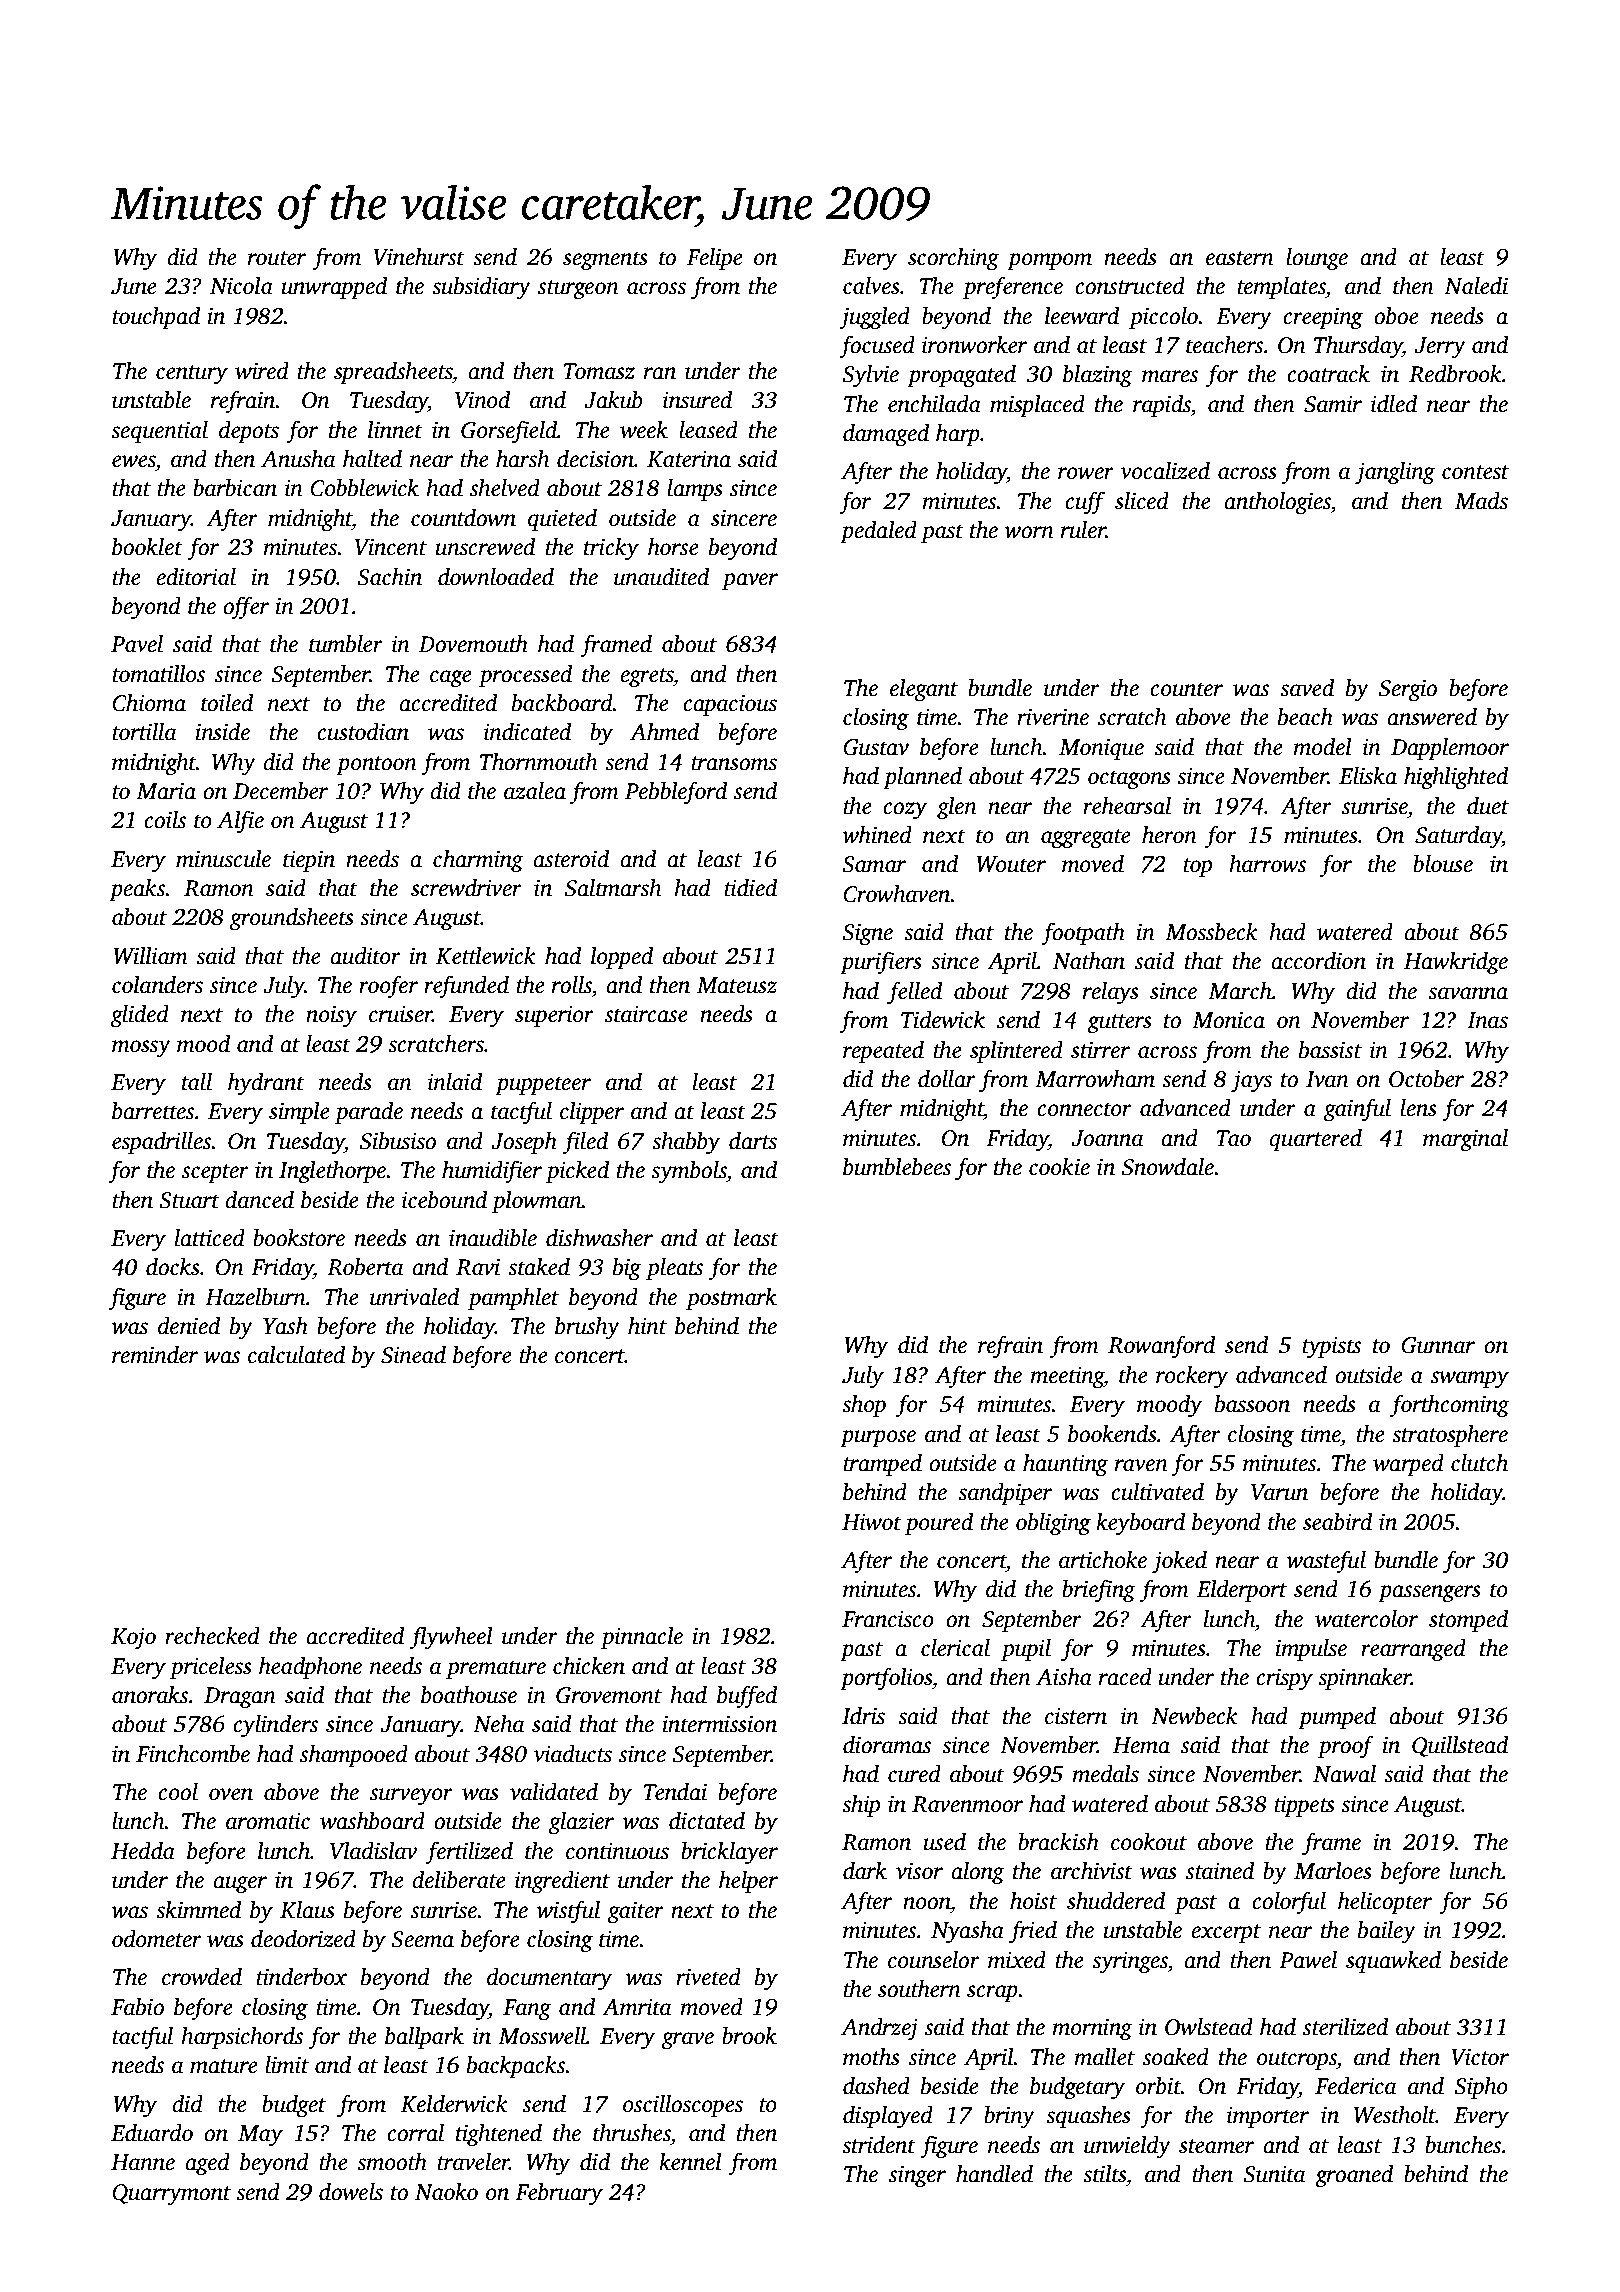  I want to click on clipper, so click(592, 1113).
